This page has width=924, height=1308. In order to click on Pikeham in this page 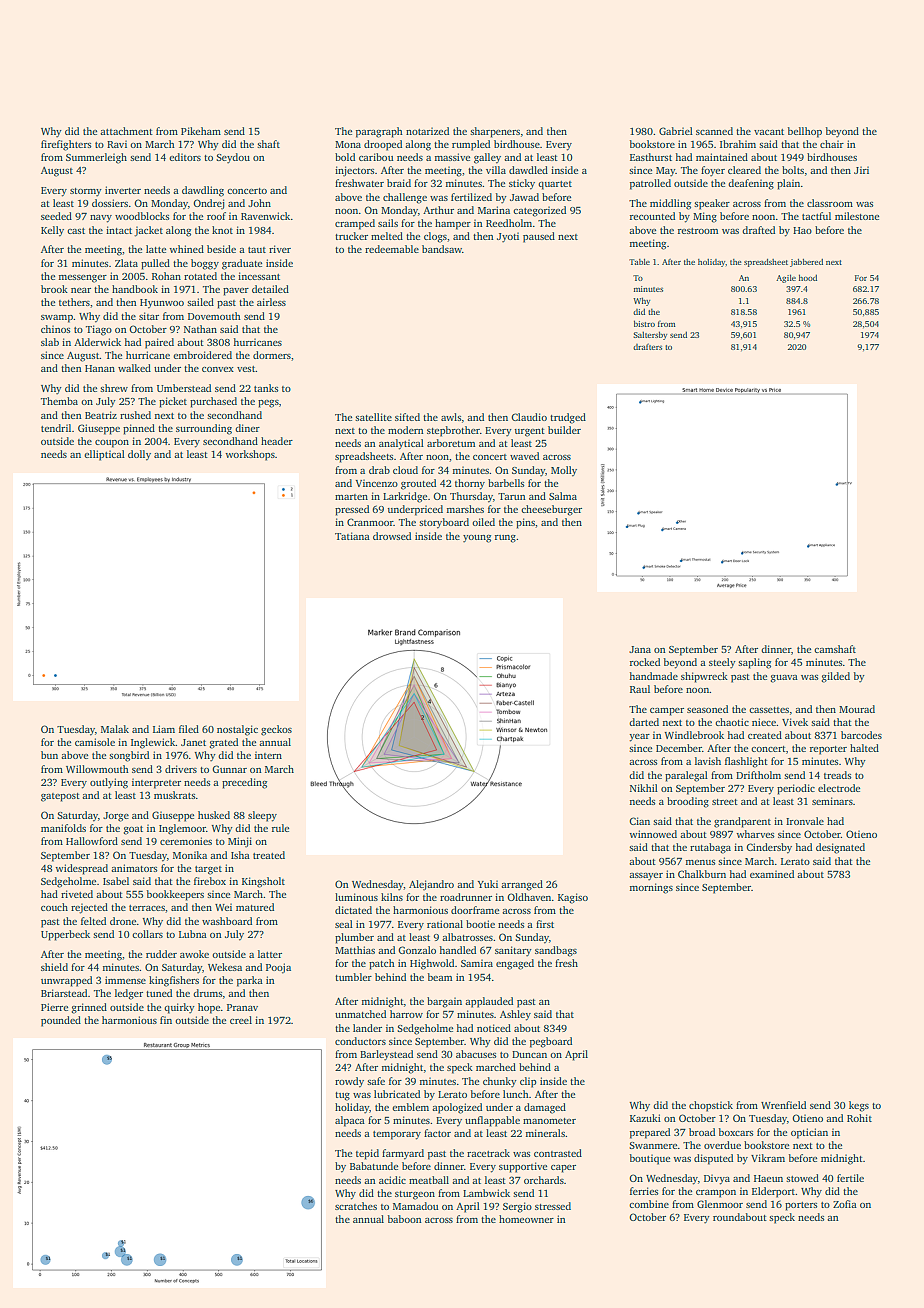, I will do `click(201, 131)`.
